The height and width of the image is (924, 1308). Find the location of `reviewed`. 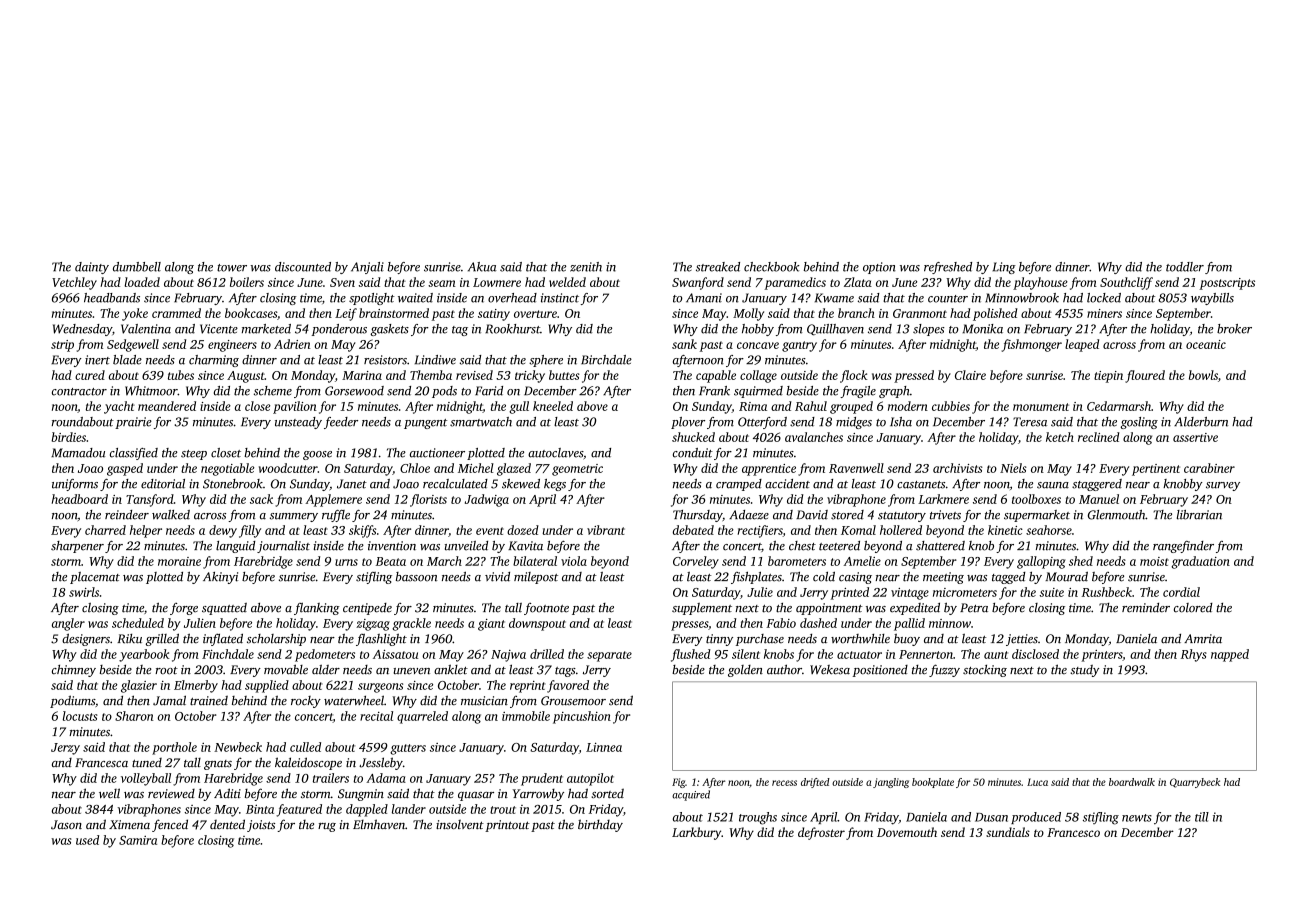

reviewed is located at coordinates (171, 793).
